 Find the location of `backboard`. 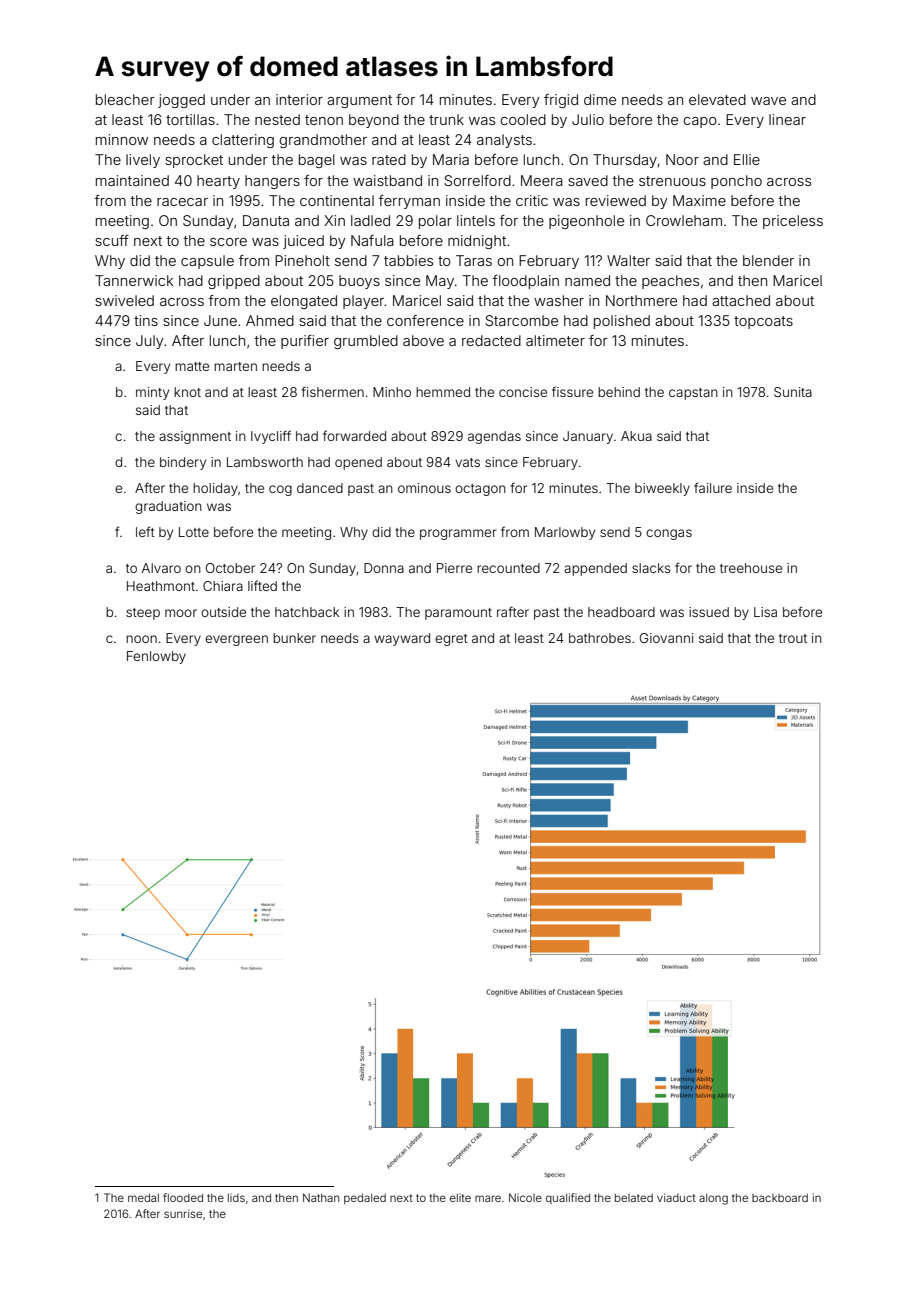

backboard is located at coordinates (780, 1198).
